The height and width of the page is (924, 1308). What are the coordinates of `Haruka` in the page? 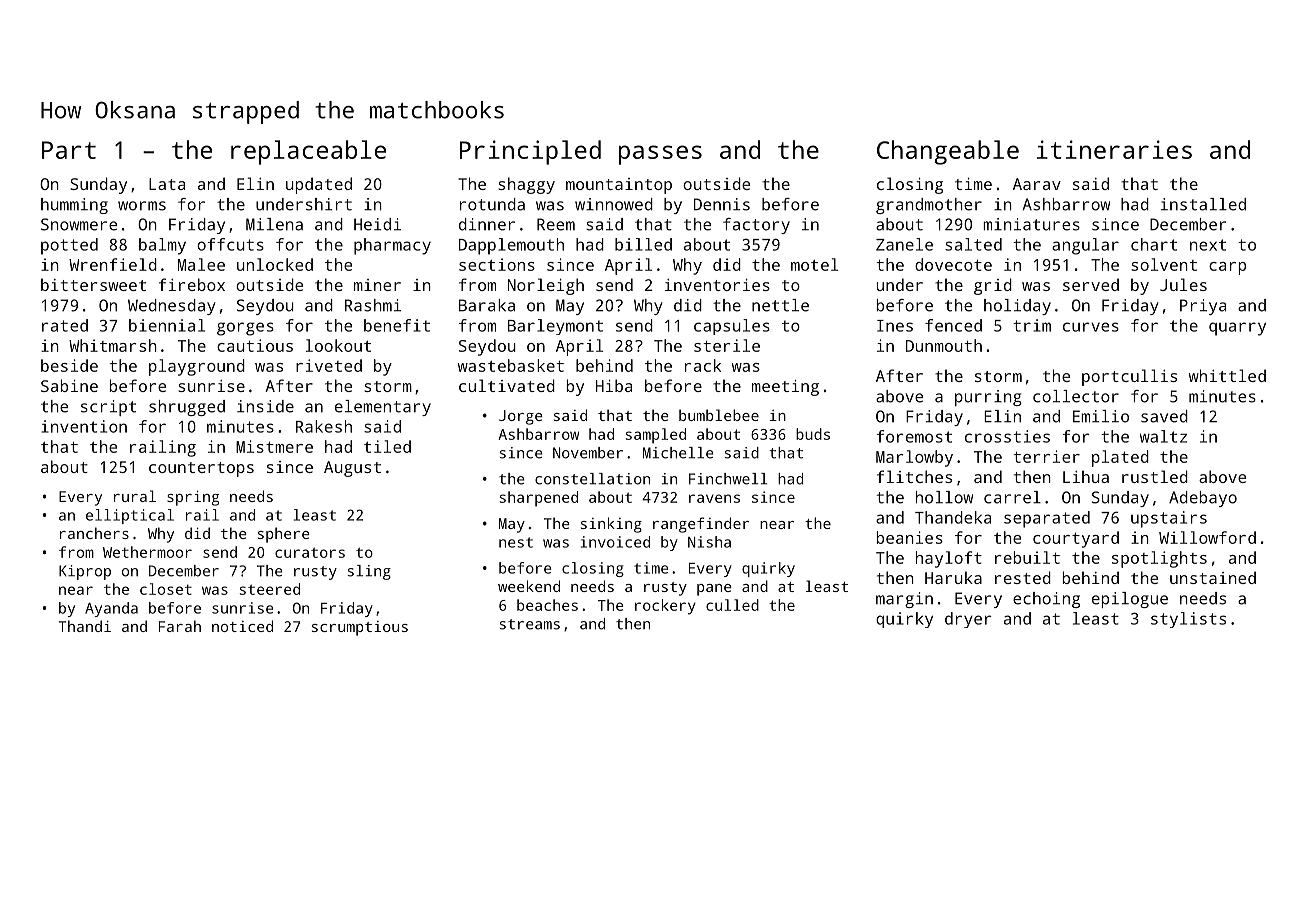 It's located at (953, 577).
